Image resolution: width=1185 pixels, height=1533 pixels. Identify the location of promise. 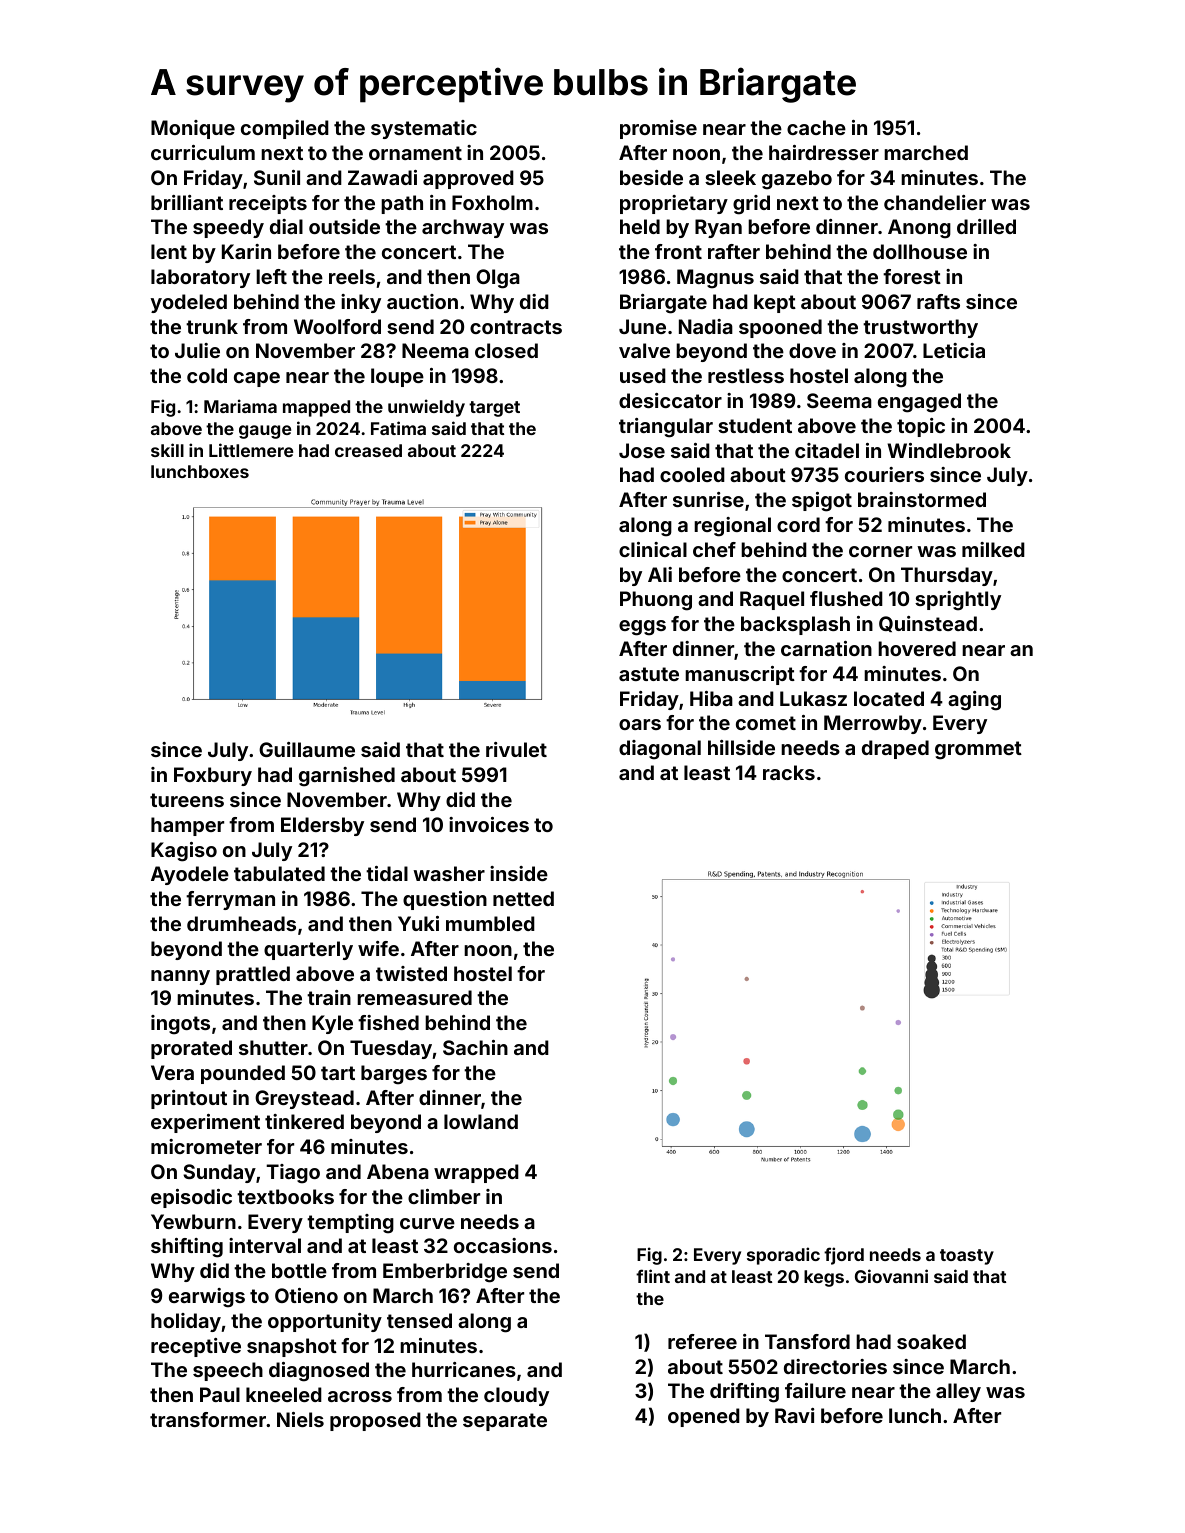
(658, 129).
